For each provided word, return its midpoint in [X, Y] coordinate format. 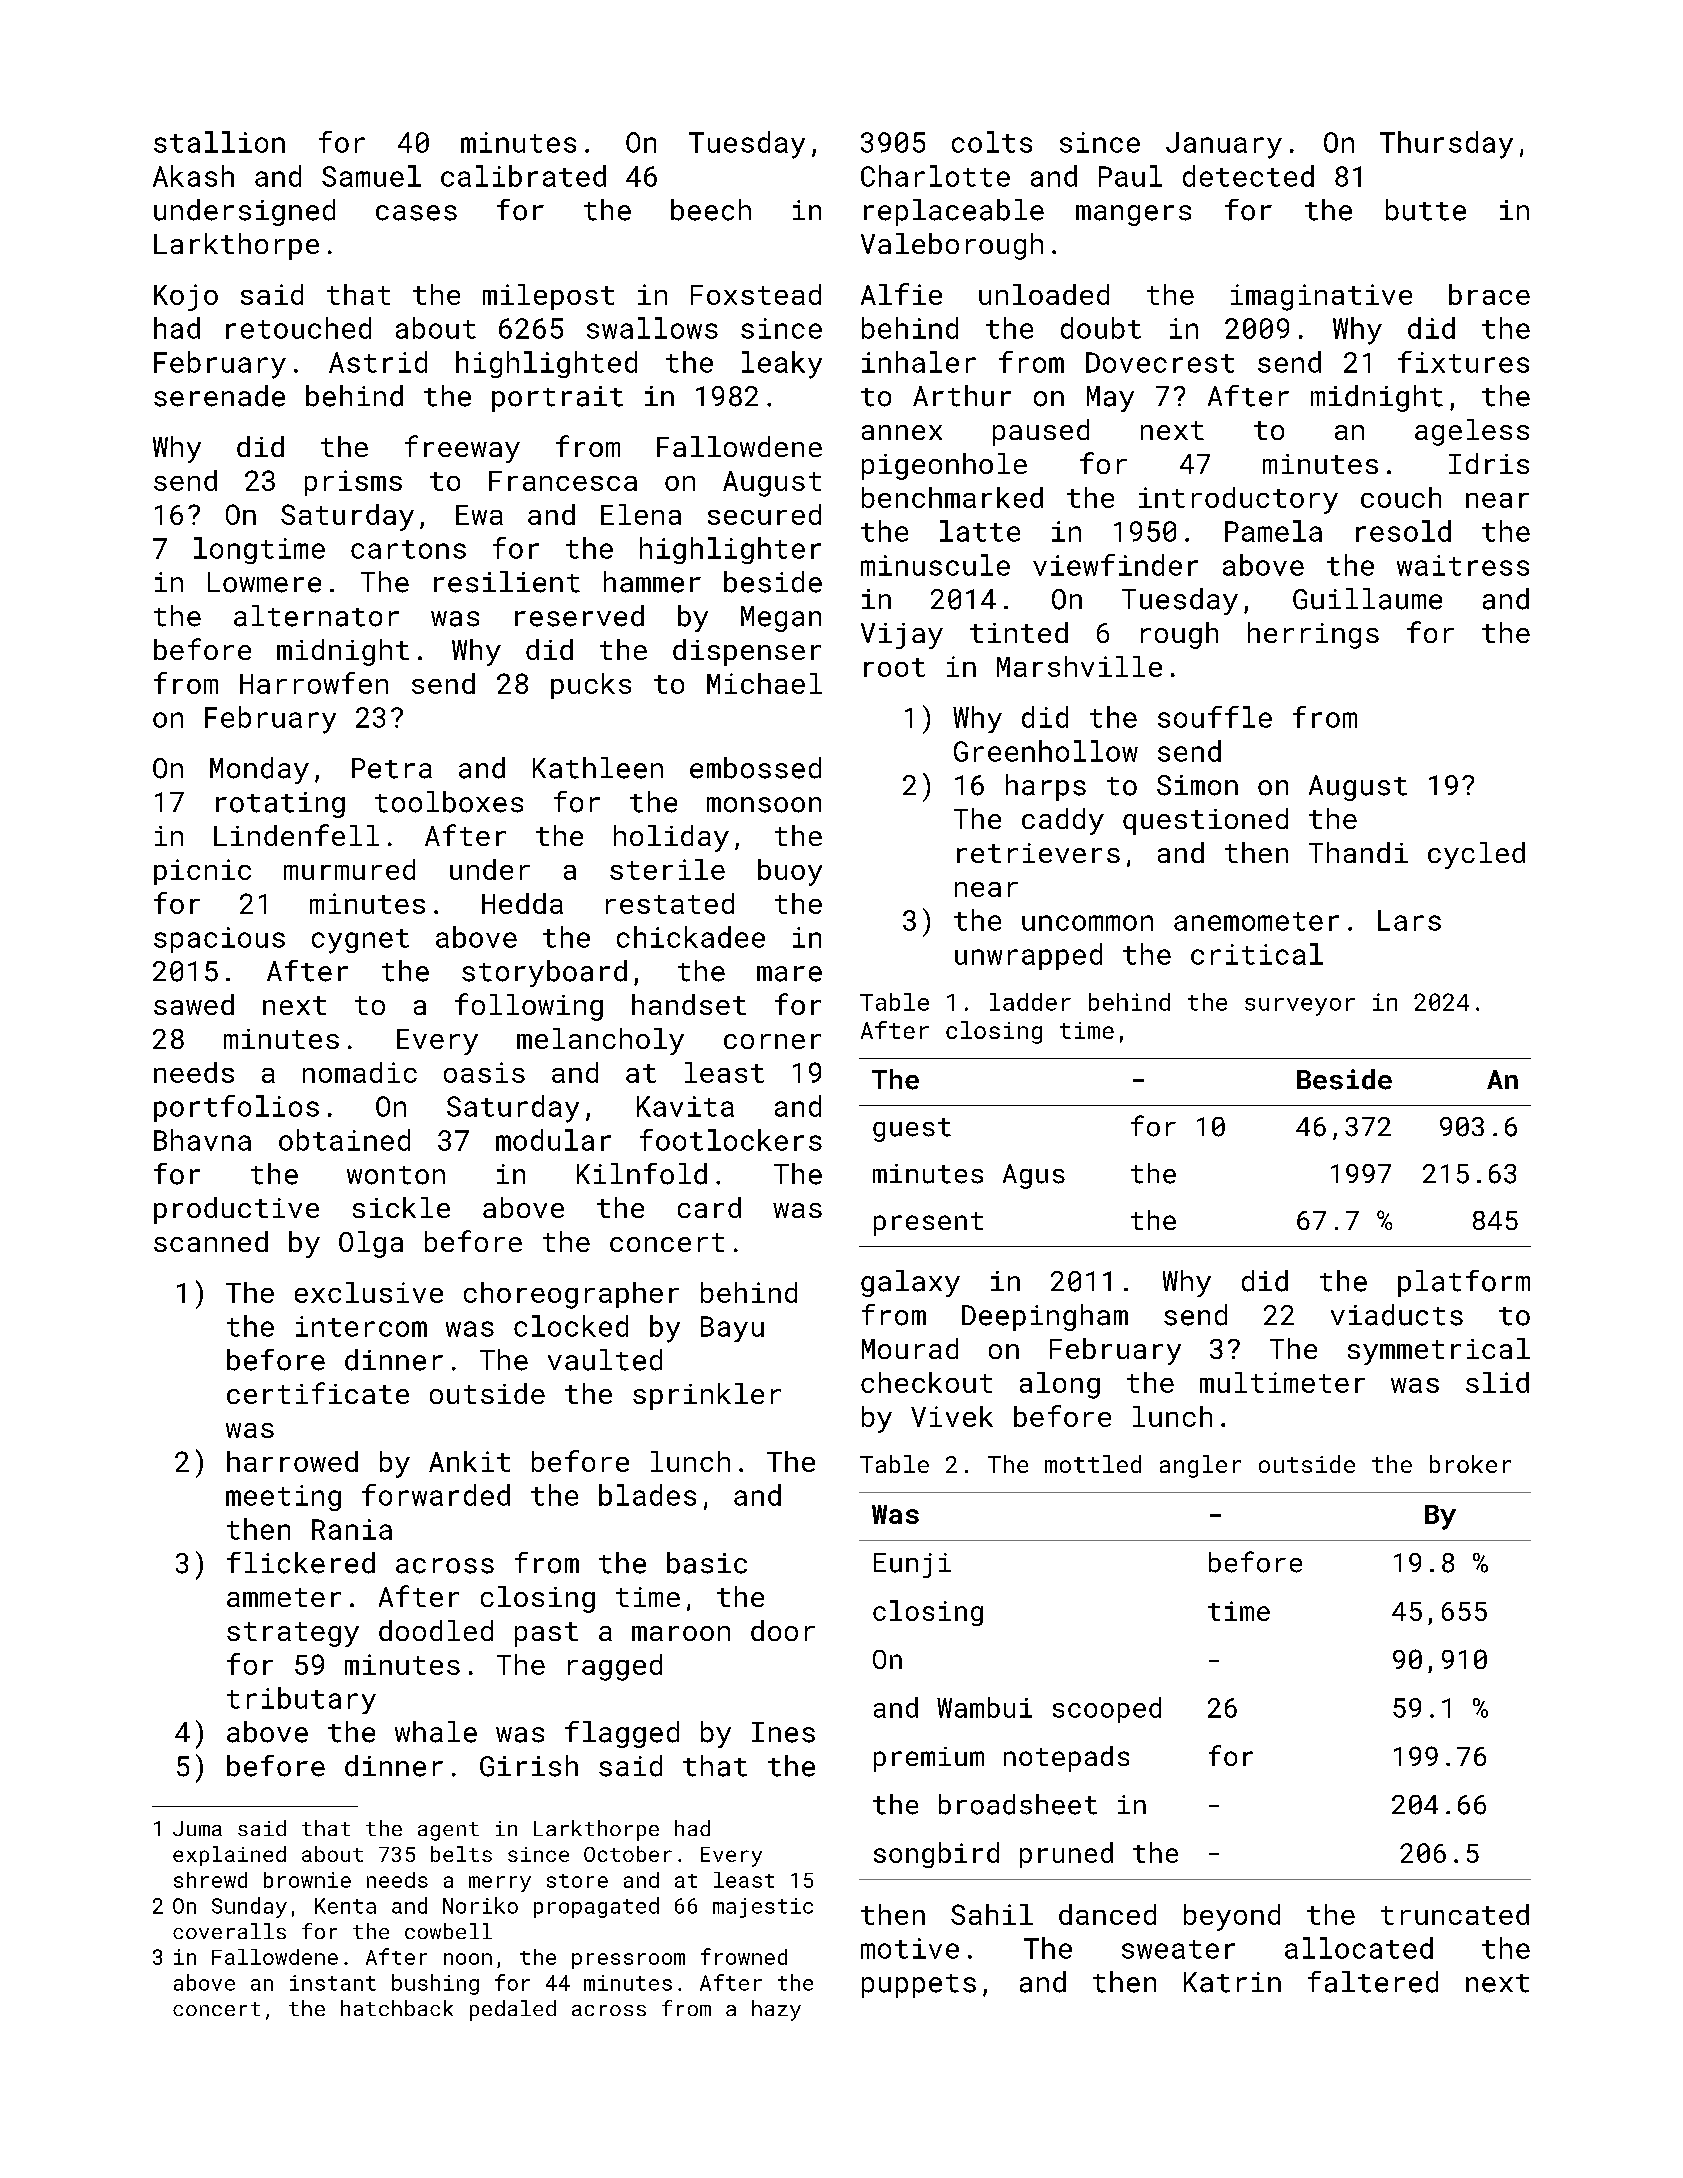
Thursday [1446, 145]
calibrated [523, 176]
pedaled [513, 2010]
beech [711, 210]
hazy [776, 2010]
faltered [1373, 1982]
